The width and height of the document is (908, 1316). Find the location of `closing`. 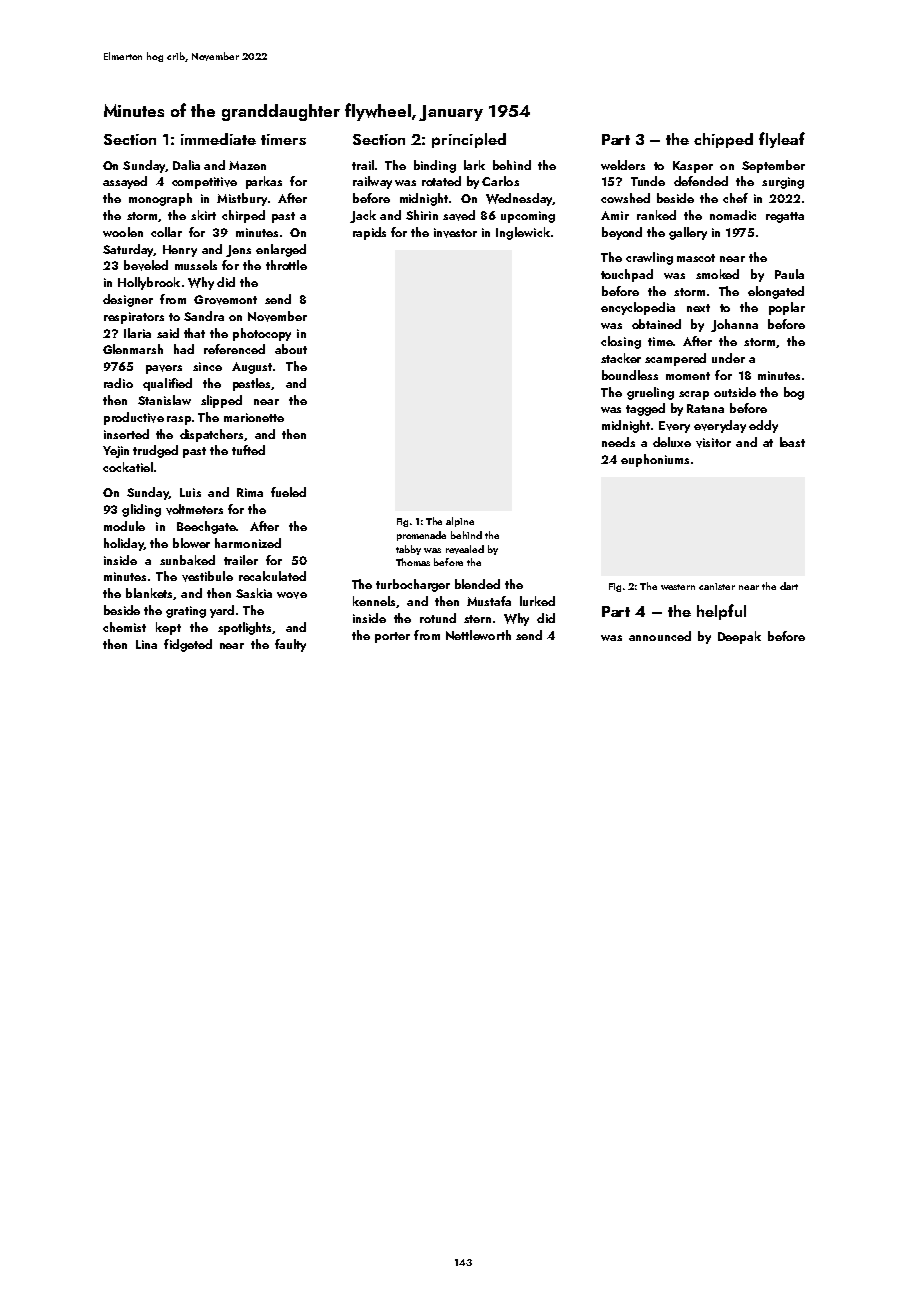

closing is located at coordinates (621, 342).
